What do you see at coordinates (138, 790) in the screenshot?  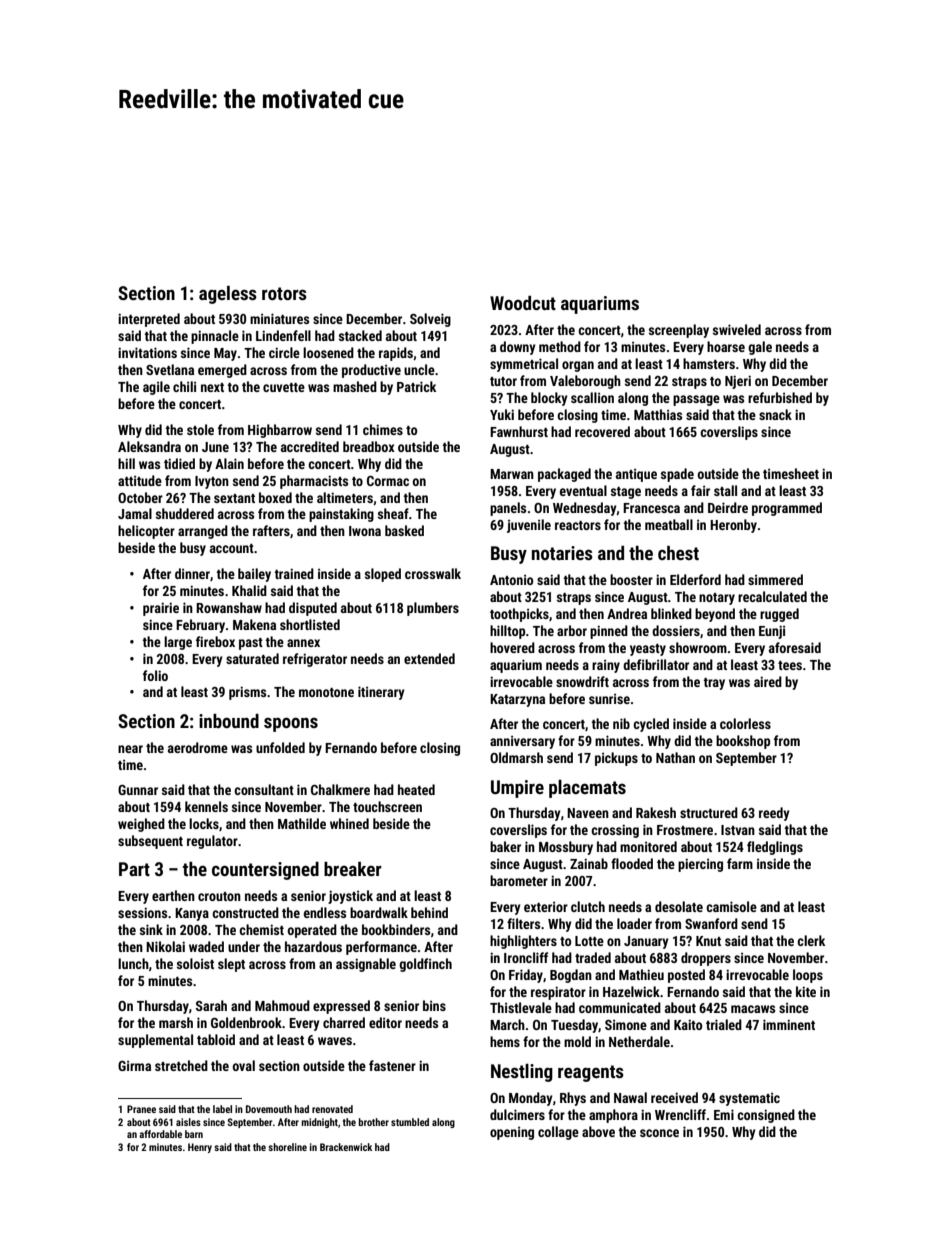 I see `Gunnar` at bounding box center [138, 790].
